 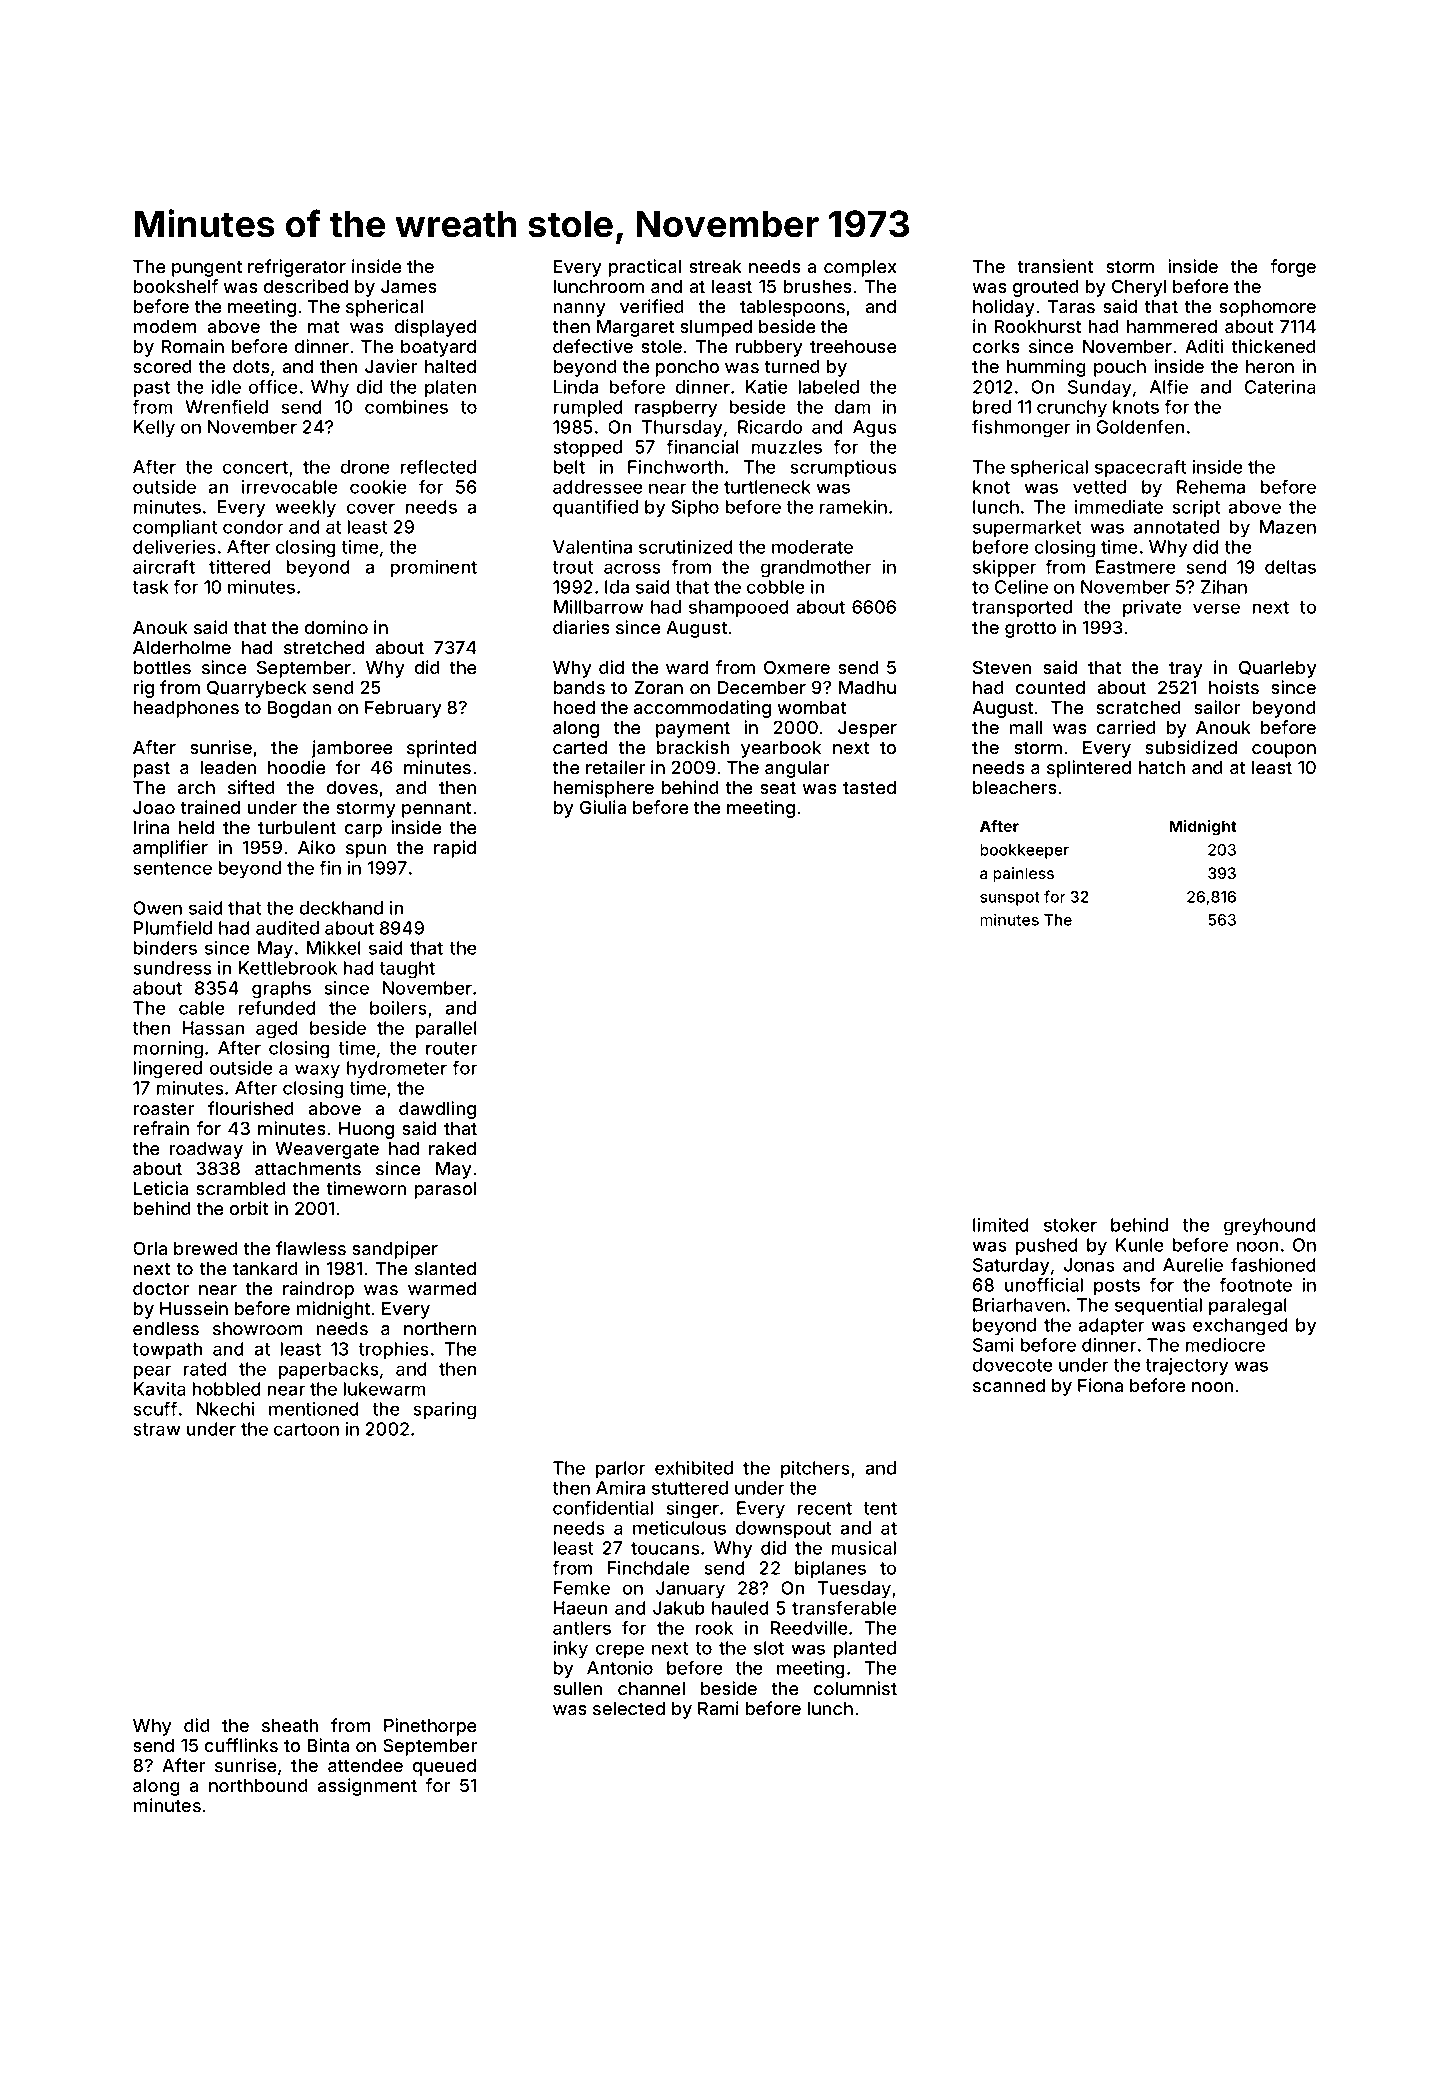 I want to click on Alderholme, so click(x=182, y=647).
